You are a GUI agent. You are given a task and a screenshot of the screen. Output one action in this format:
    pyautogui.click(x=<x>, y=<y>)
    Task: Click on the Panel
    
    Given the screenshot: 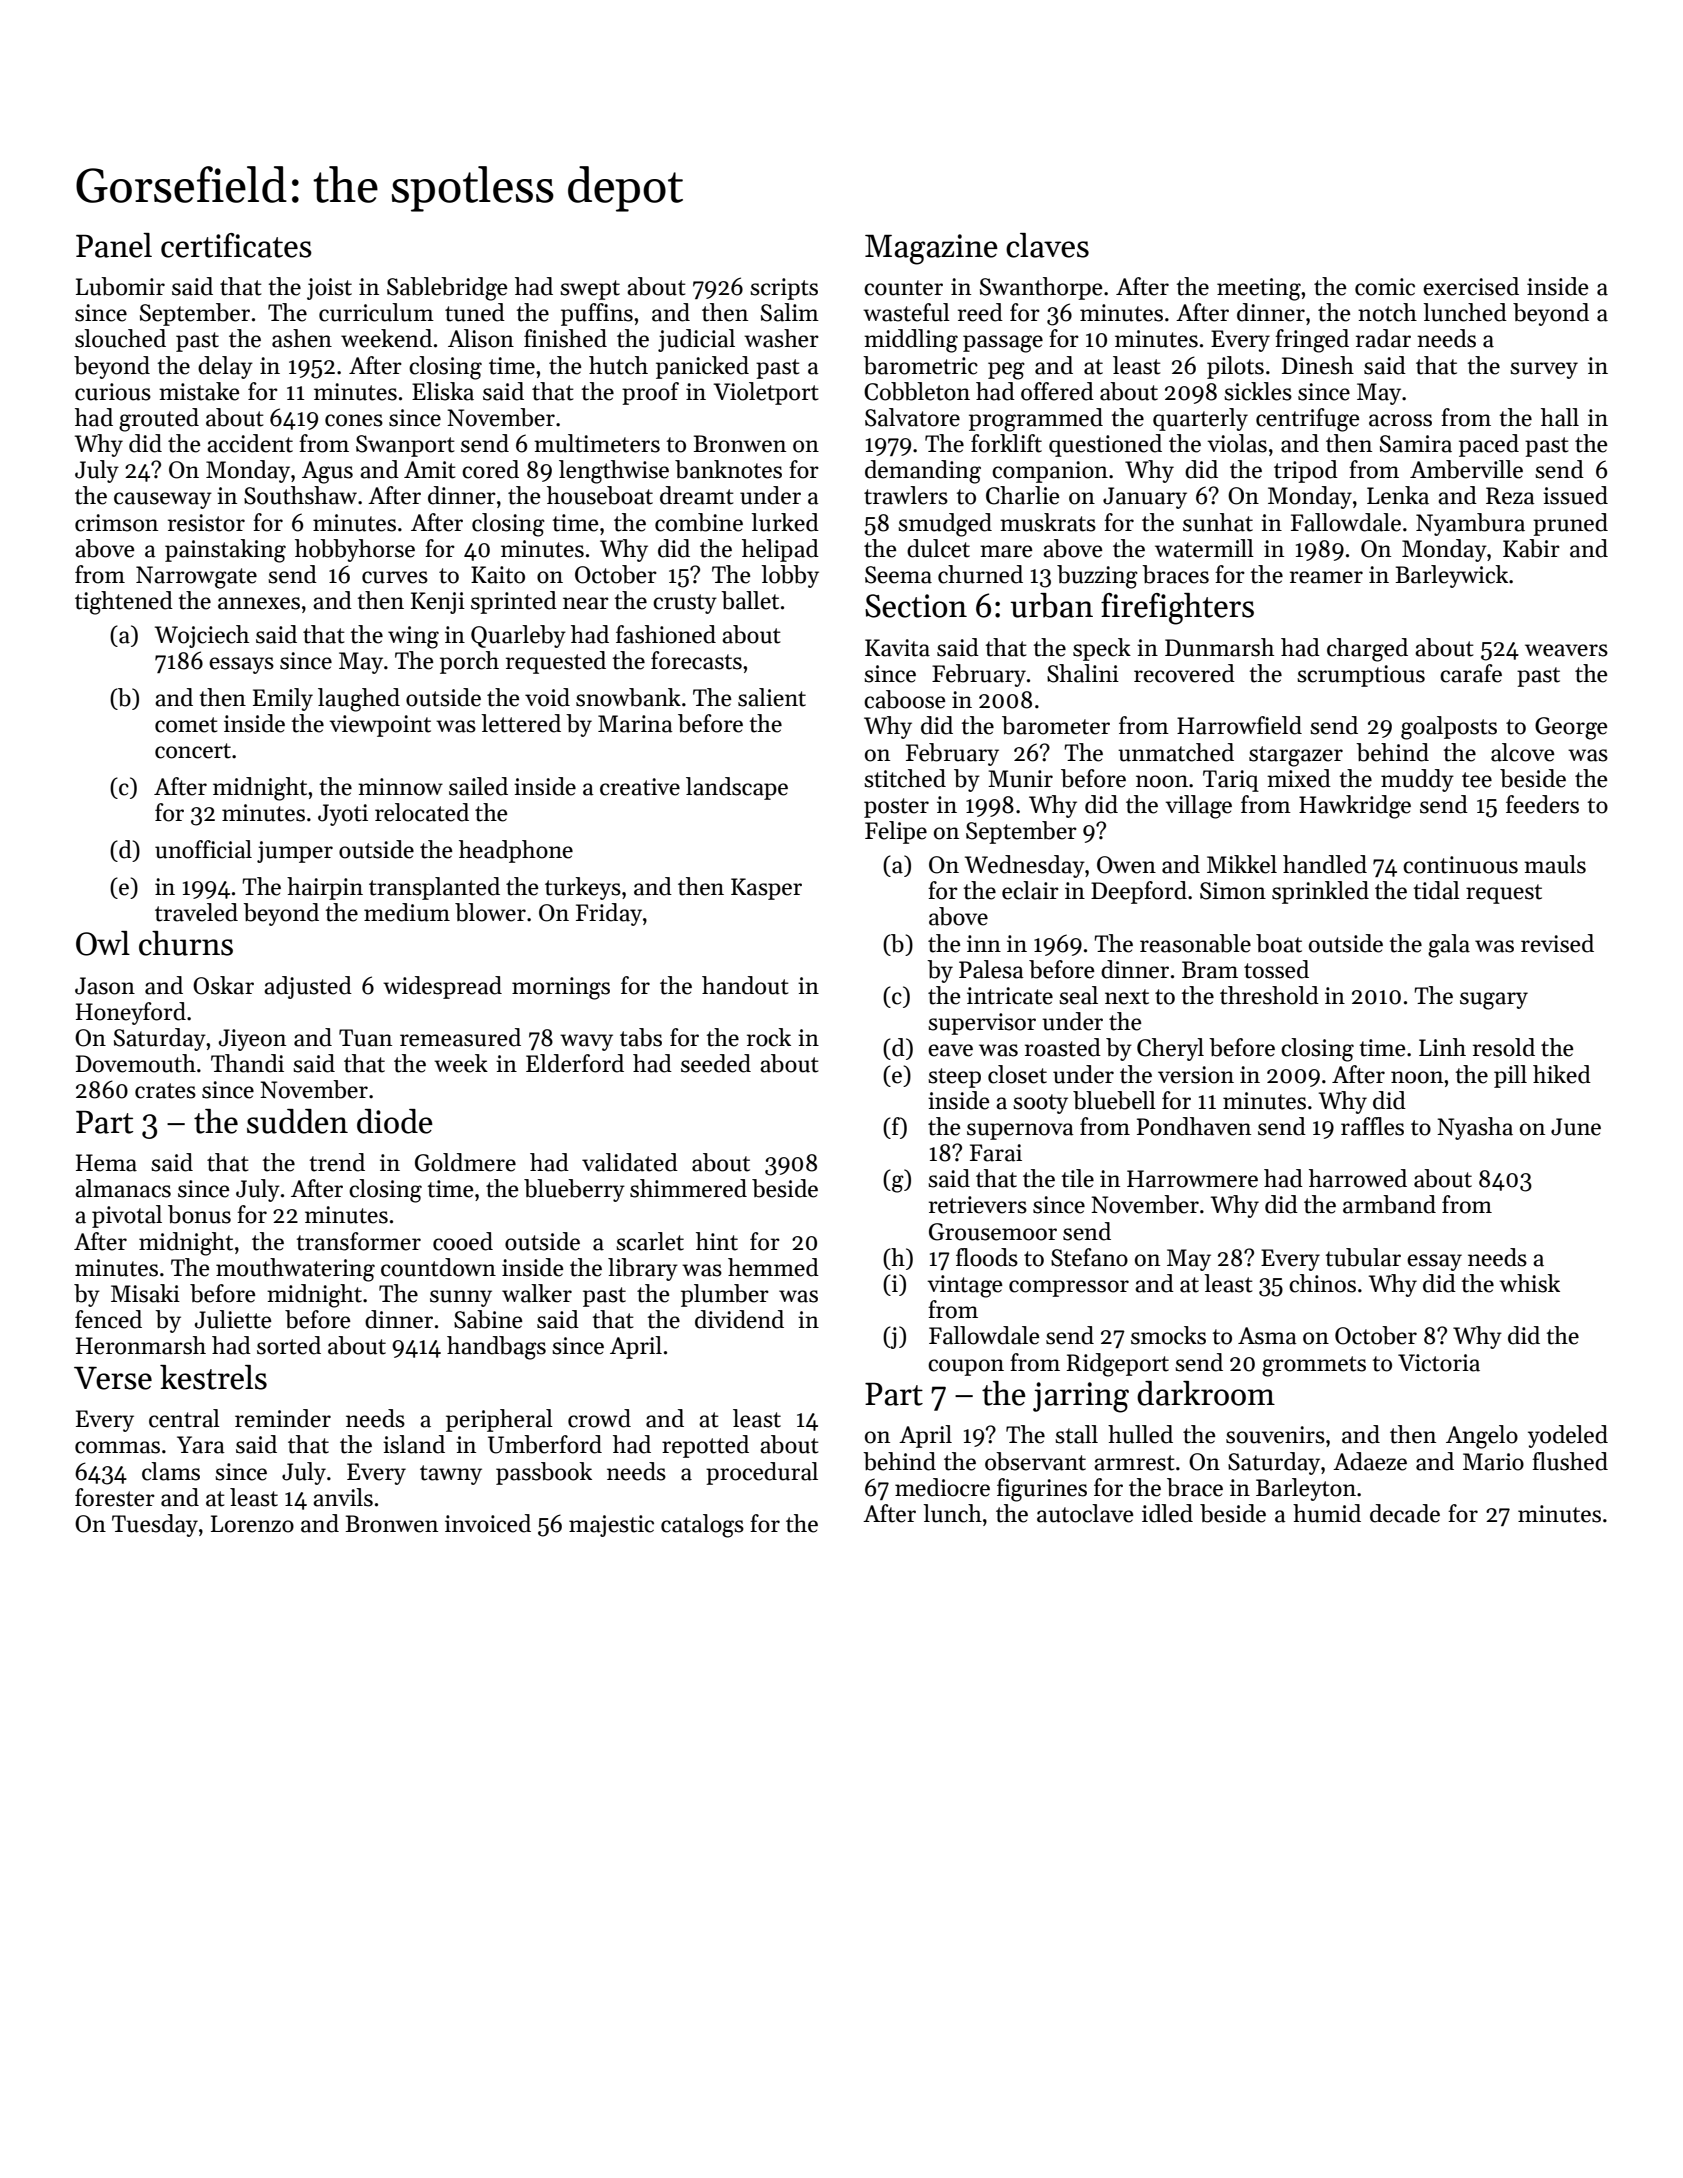 What is the action you would take?
    pyautogui.click(x=114, y=245)
